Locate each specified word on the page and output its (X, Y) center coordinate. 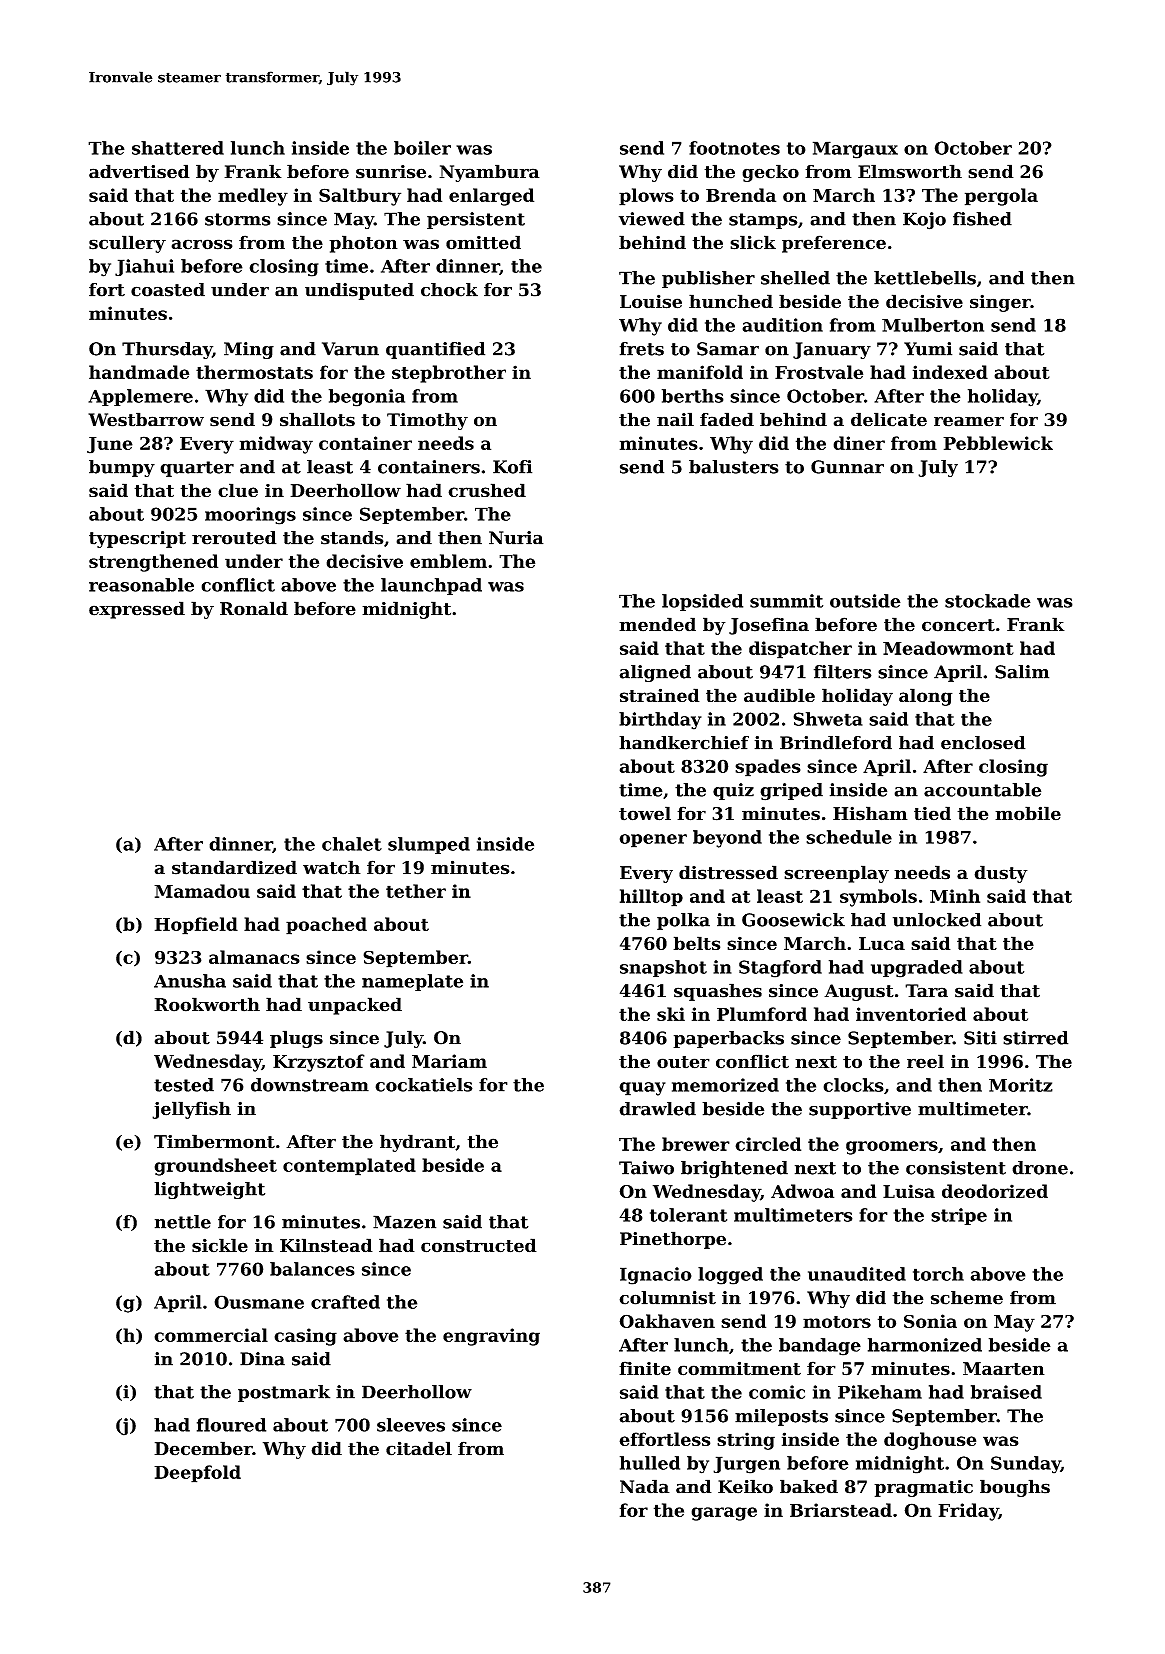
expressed (137, 610)
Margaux (855, 150)
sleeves (411, 1425)
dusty (1001, 874)
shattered (178, 148)
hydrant (417, 1143)
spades (768, 768)
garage (724, 1514)
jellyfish (191, 1110)
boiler (422, 148)
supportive (860, 1110)
